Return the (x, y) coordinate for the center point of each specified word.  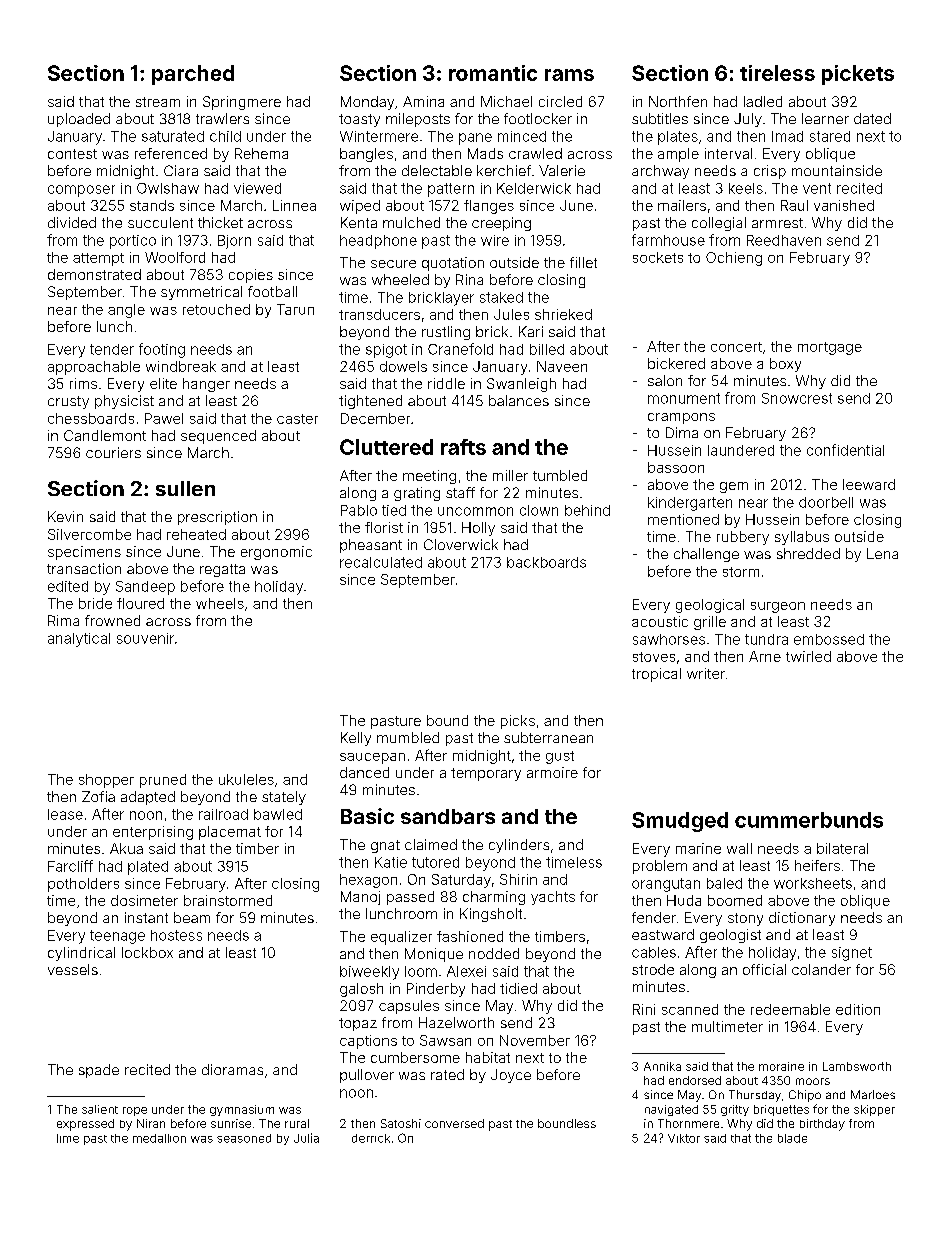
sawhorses (669, 639)
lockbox (147, 952)
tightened (370, 402)
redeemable (790, 1009)
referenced (171, 153)
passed (410, 898)
